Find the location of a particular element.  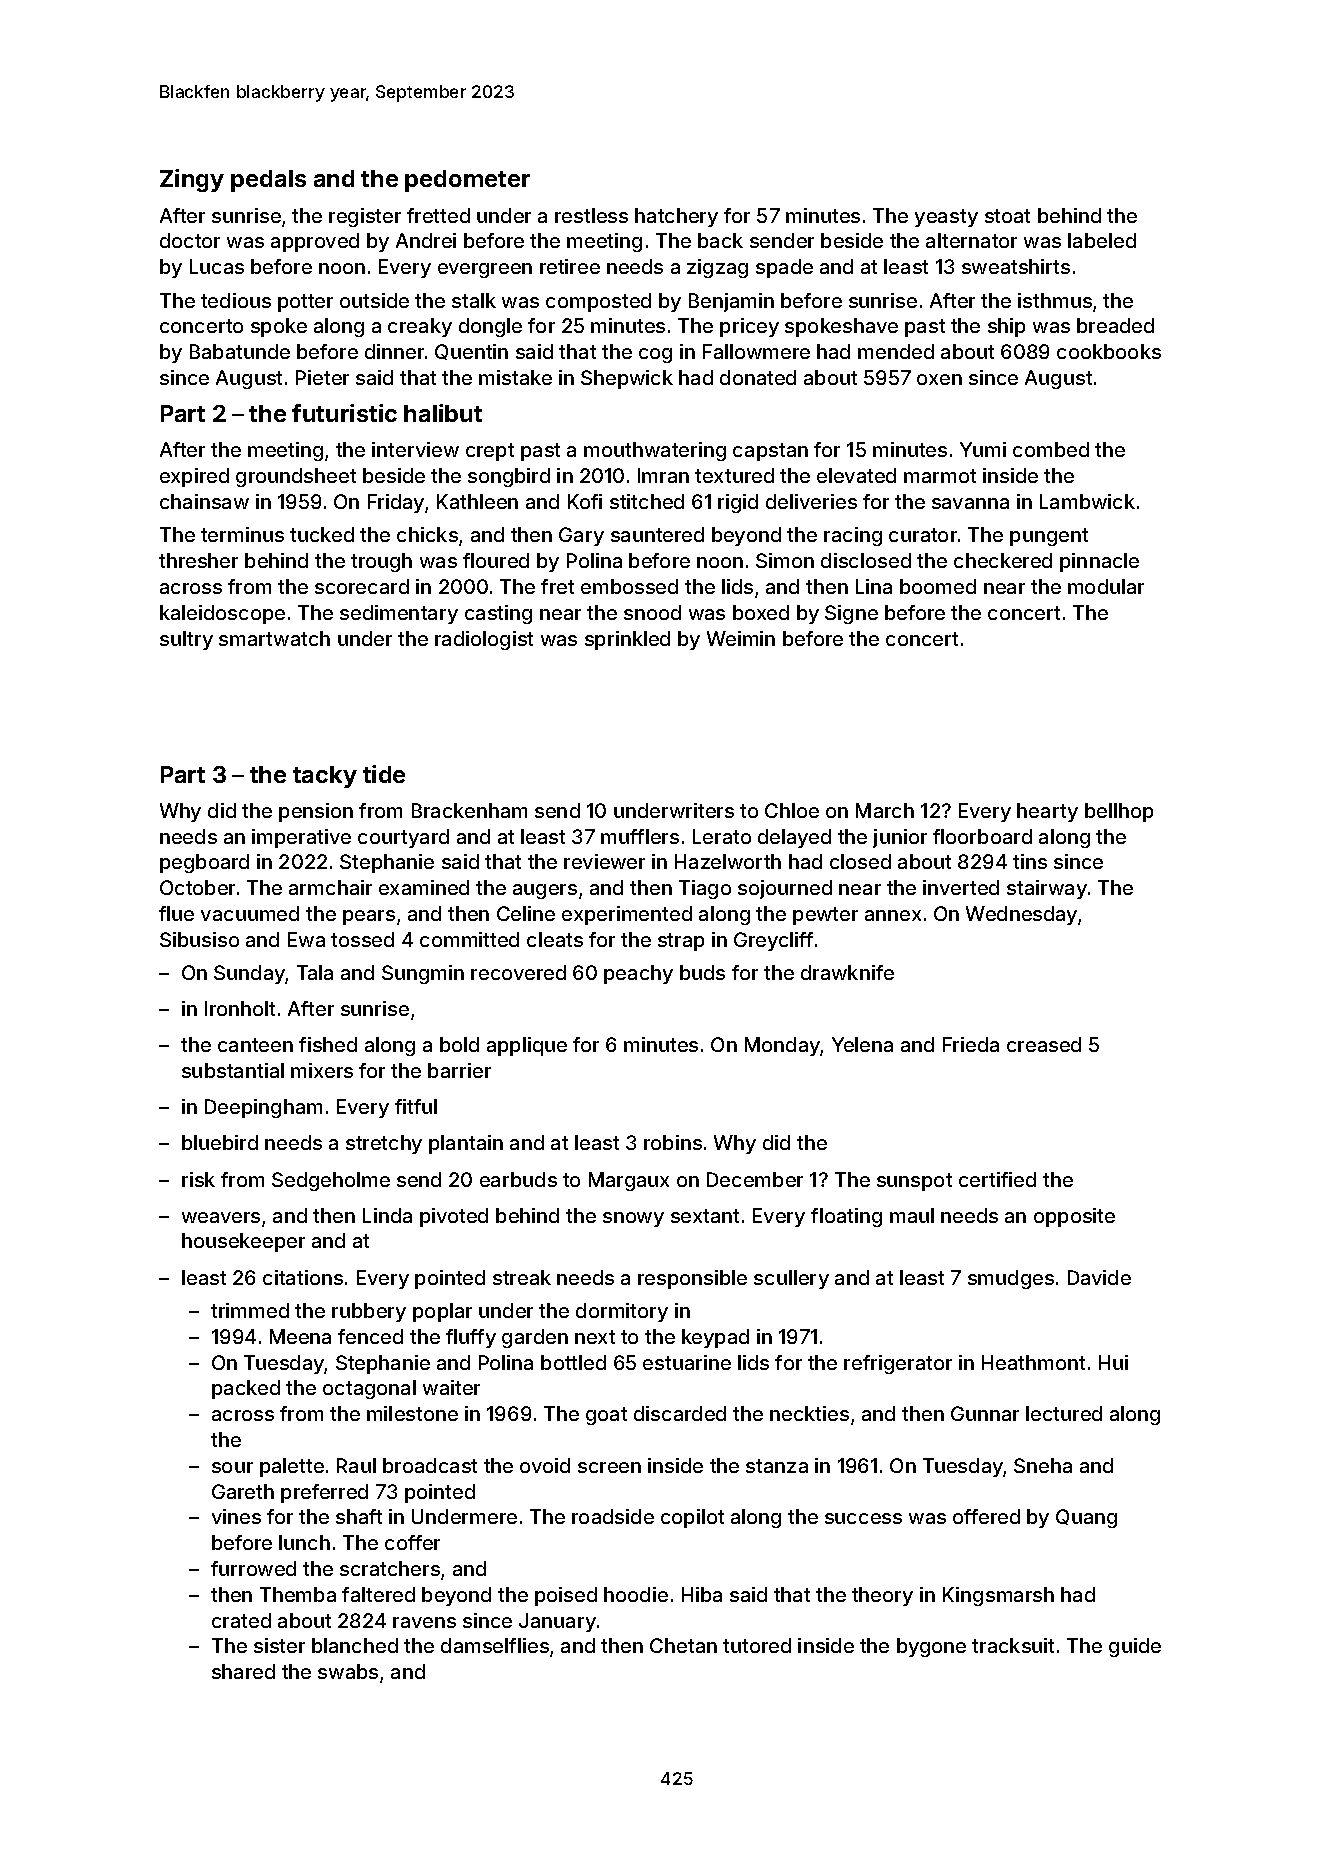

Kofi is located at coordinates (585, 501).
